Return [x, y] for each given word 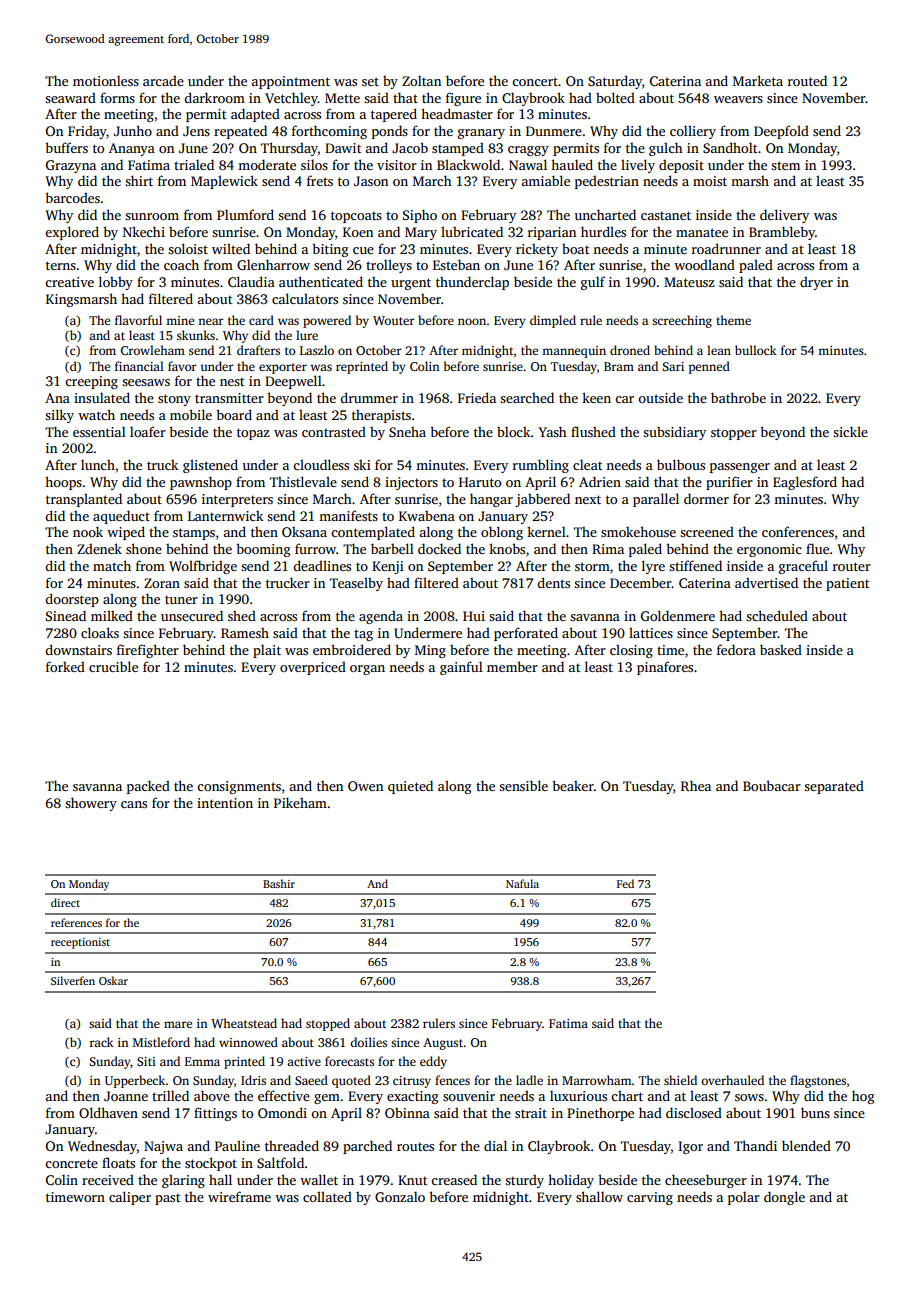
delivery [784, 216]
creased [454, 1179]
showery [91, 804]
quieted [410, 787]
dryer [816, 283]
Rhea [696, 785]
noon [472, 321]
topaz [253, 434]
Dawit [343, 148]
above [212, 1095]
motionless [106, 80]
